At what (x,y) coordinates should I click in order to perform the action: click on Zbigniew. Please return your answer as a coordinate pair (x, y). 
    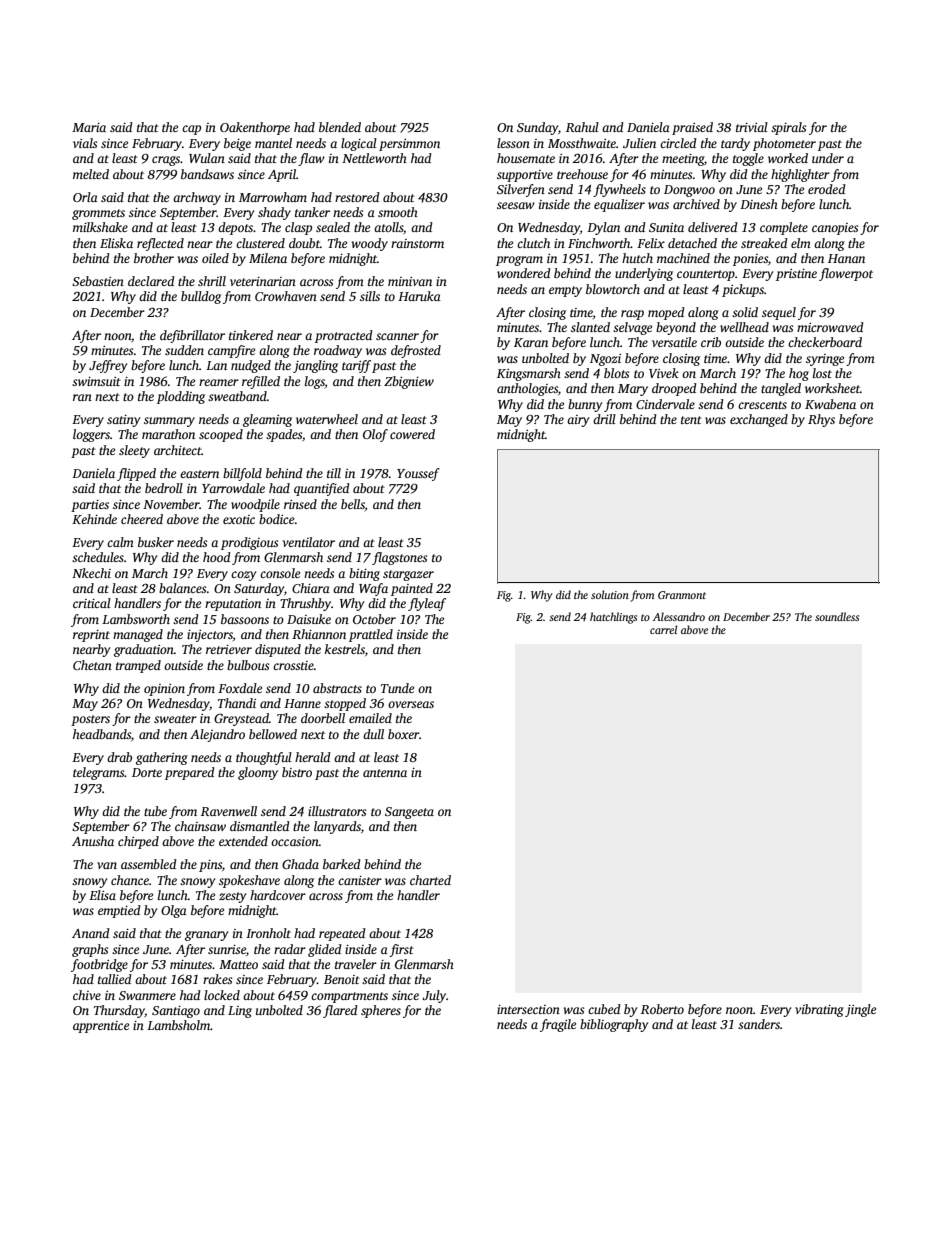
    Looking at the image, I should click on (409, 382).
